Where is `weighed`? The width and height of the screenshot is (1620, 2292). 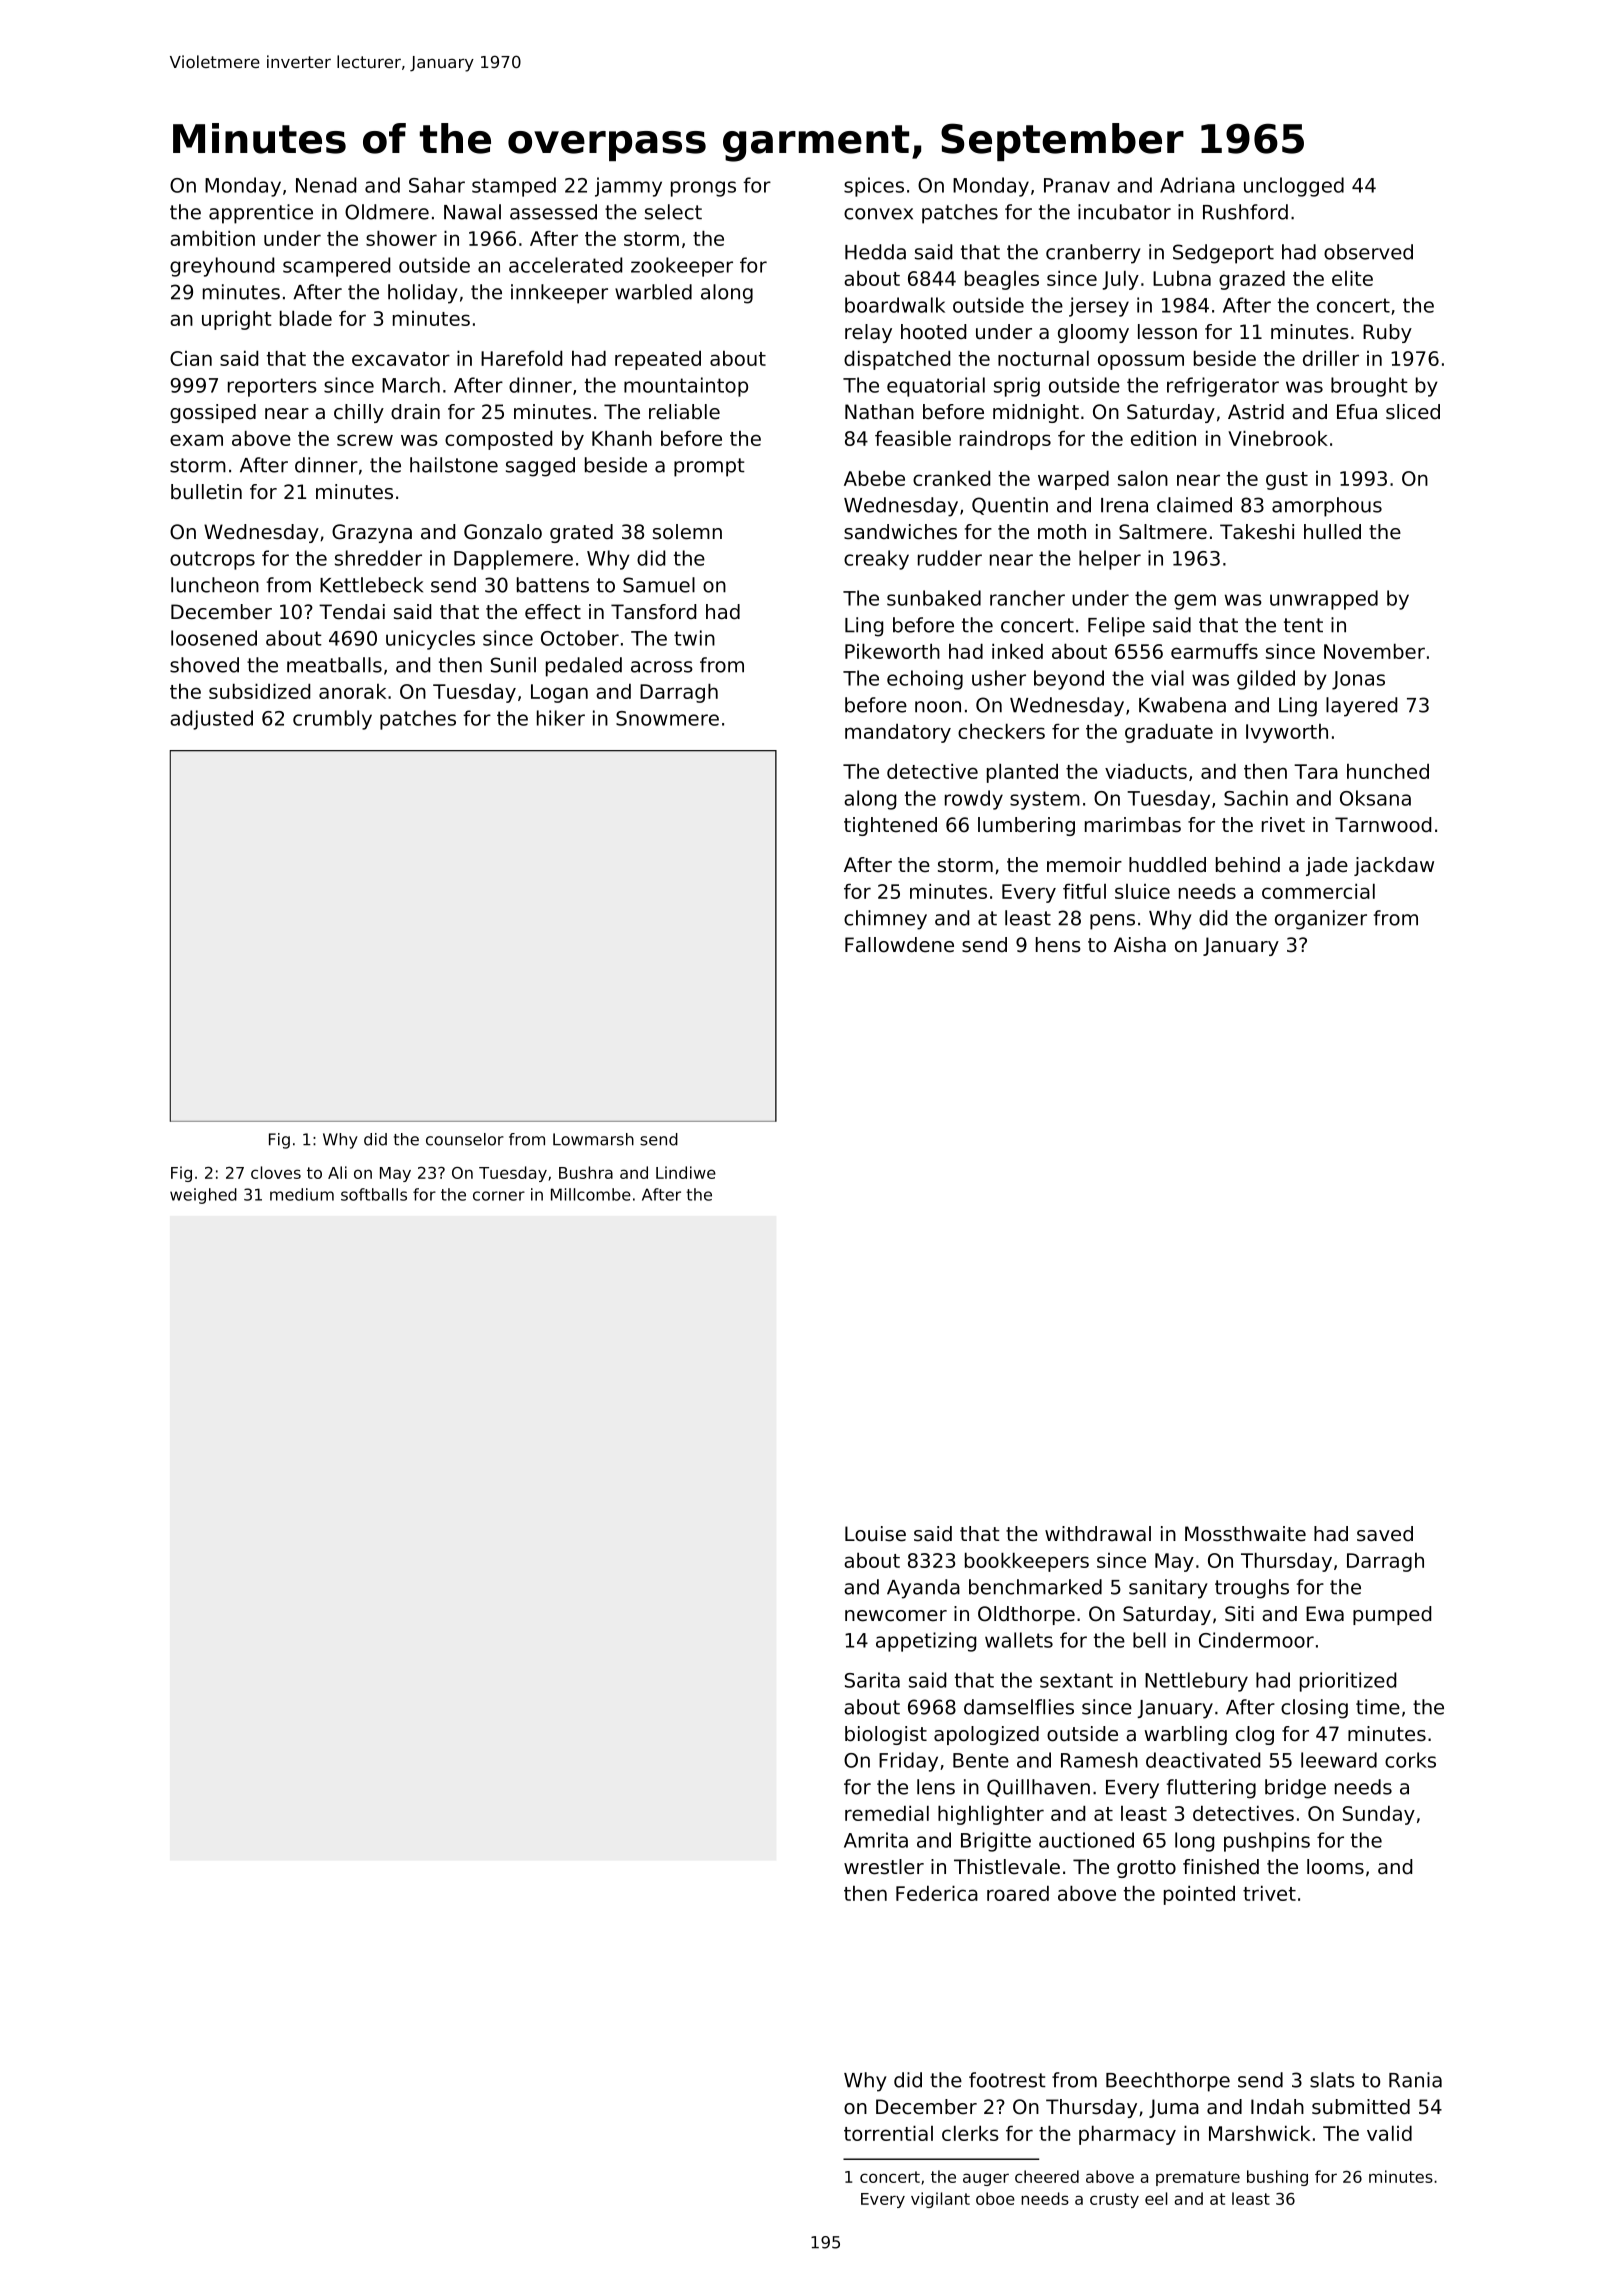
weighed is located at coordinates (203, 1196).
